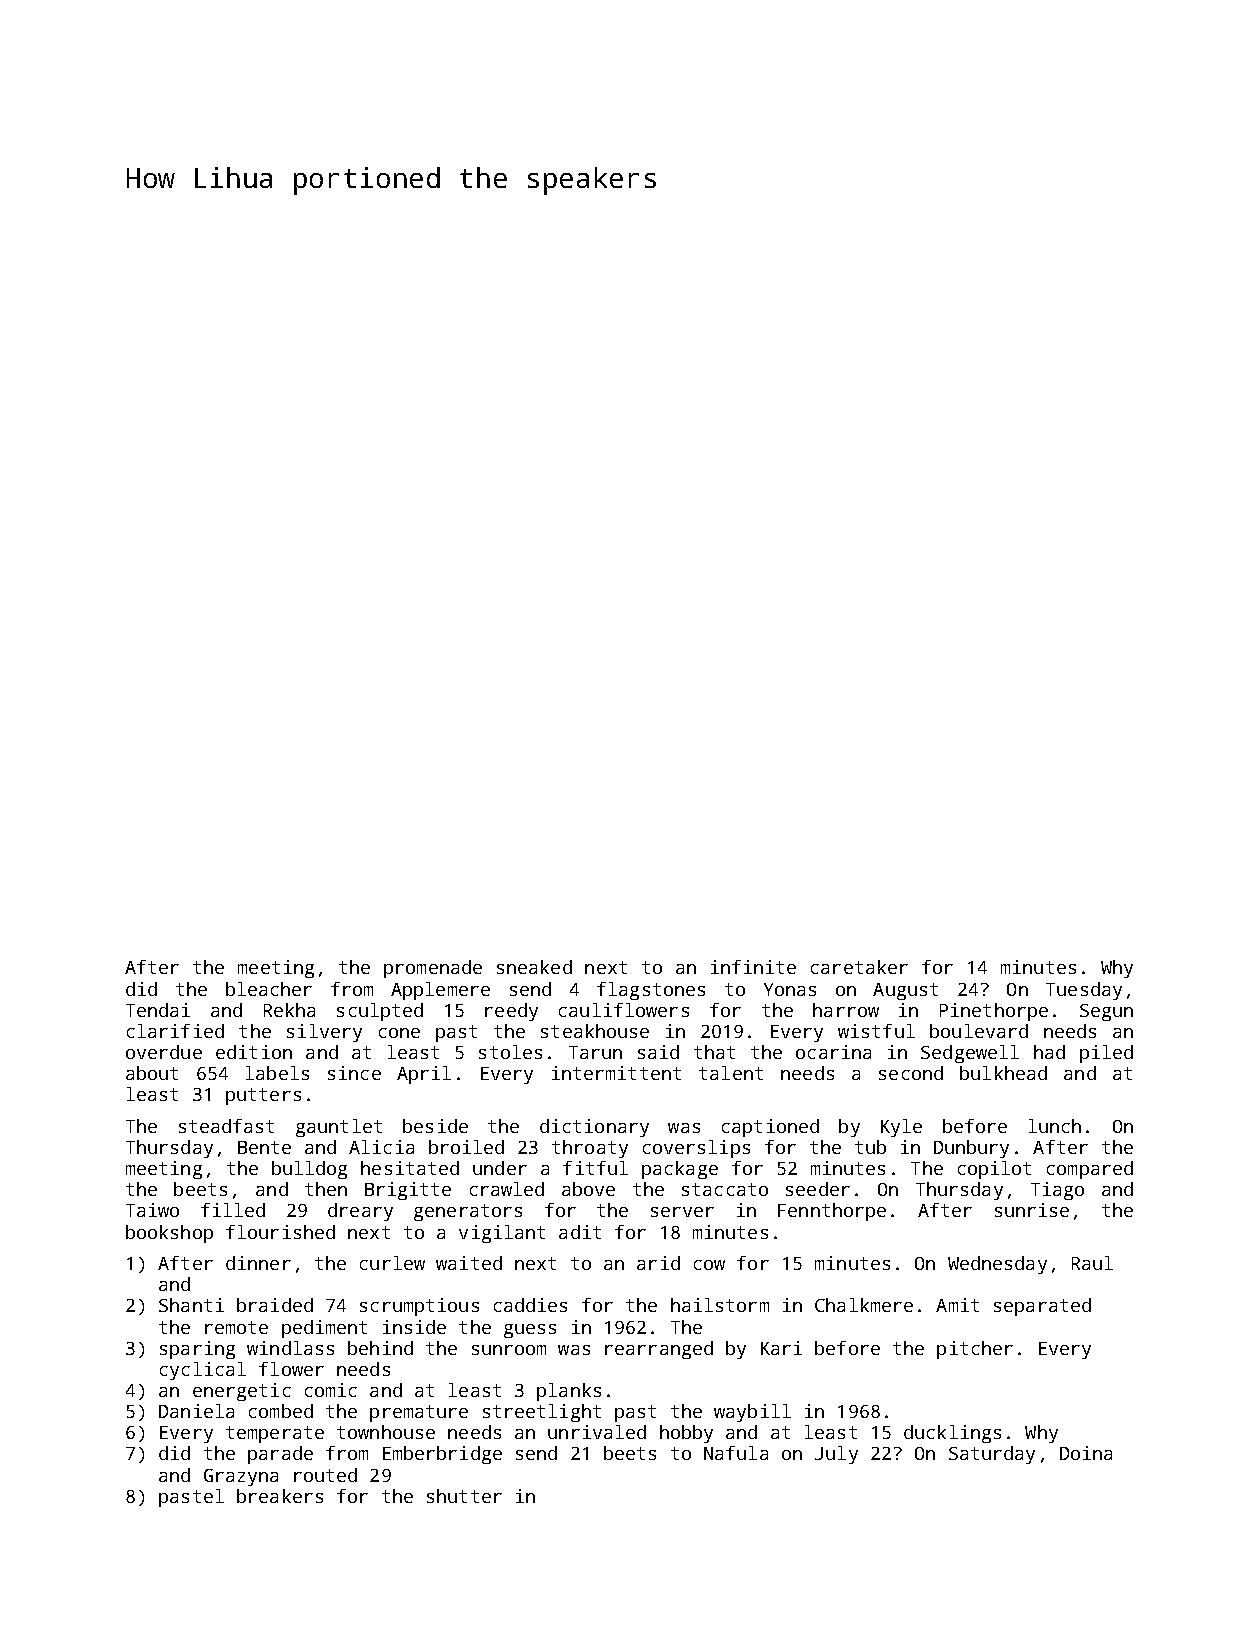  Describe the element at coordinates (1032, 1210) in the screenshot. I see `sunrise` at that location.
